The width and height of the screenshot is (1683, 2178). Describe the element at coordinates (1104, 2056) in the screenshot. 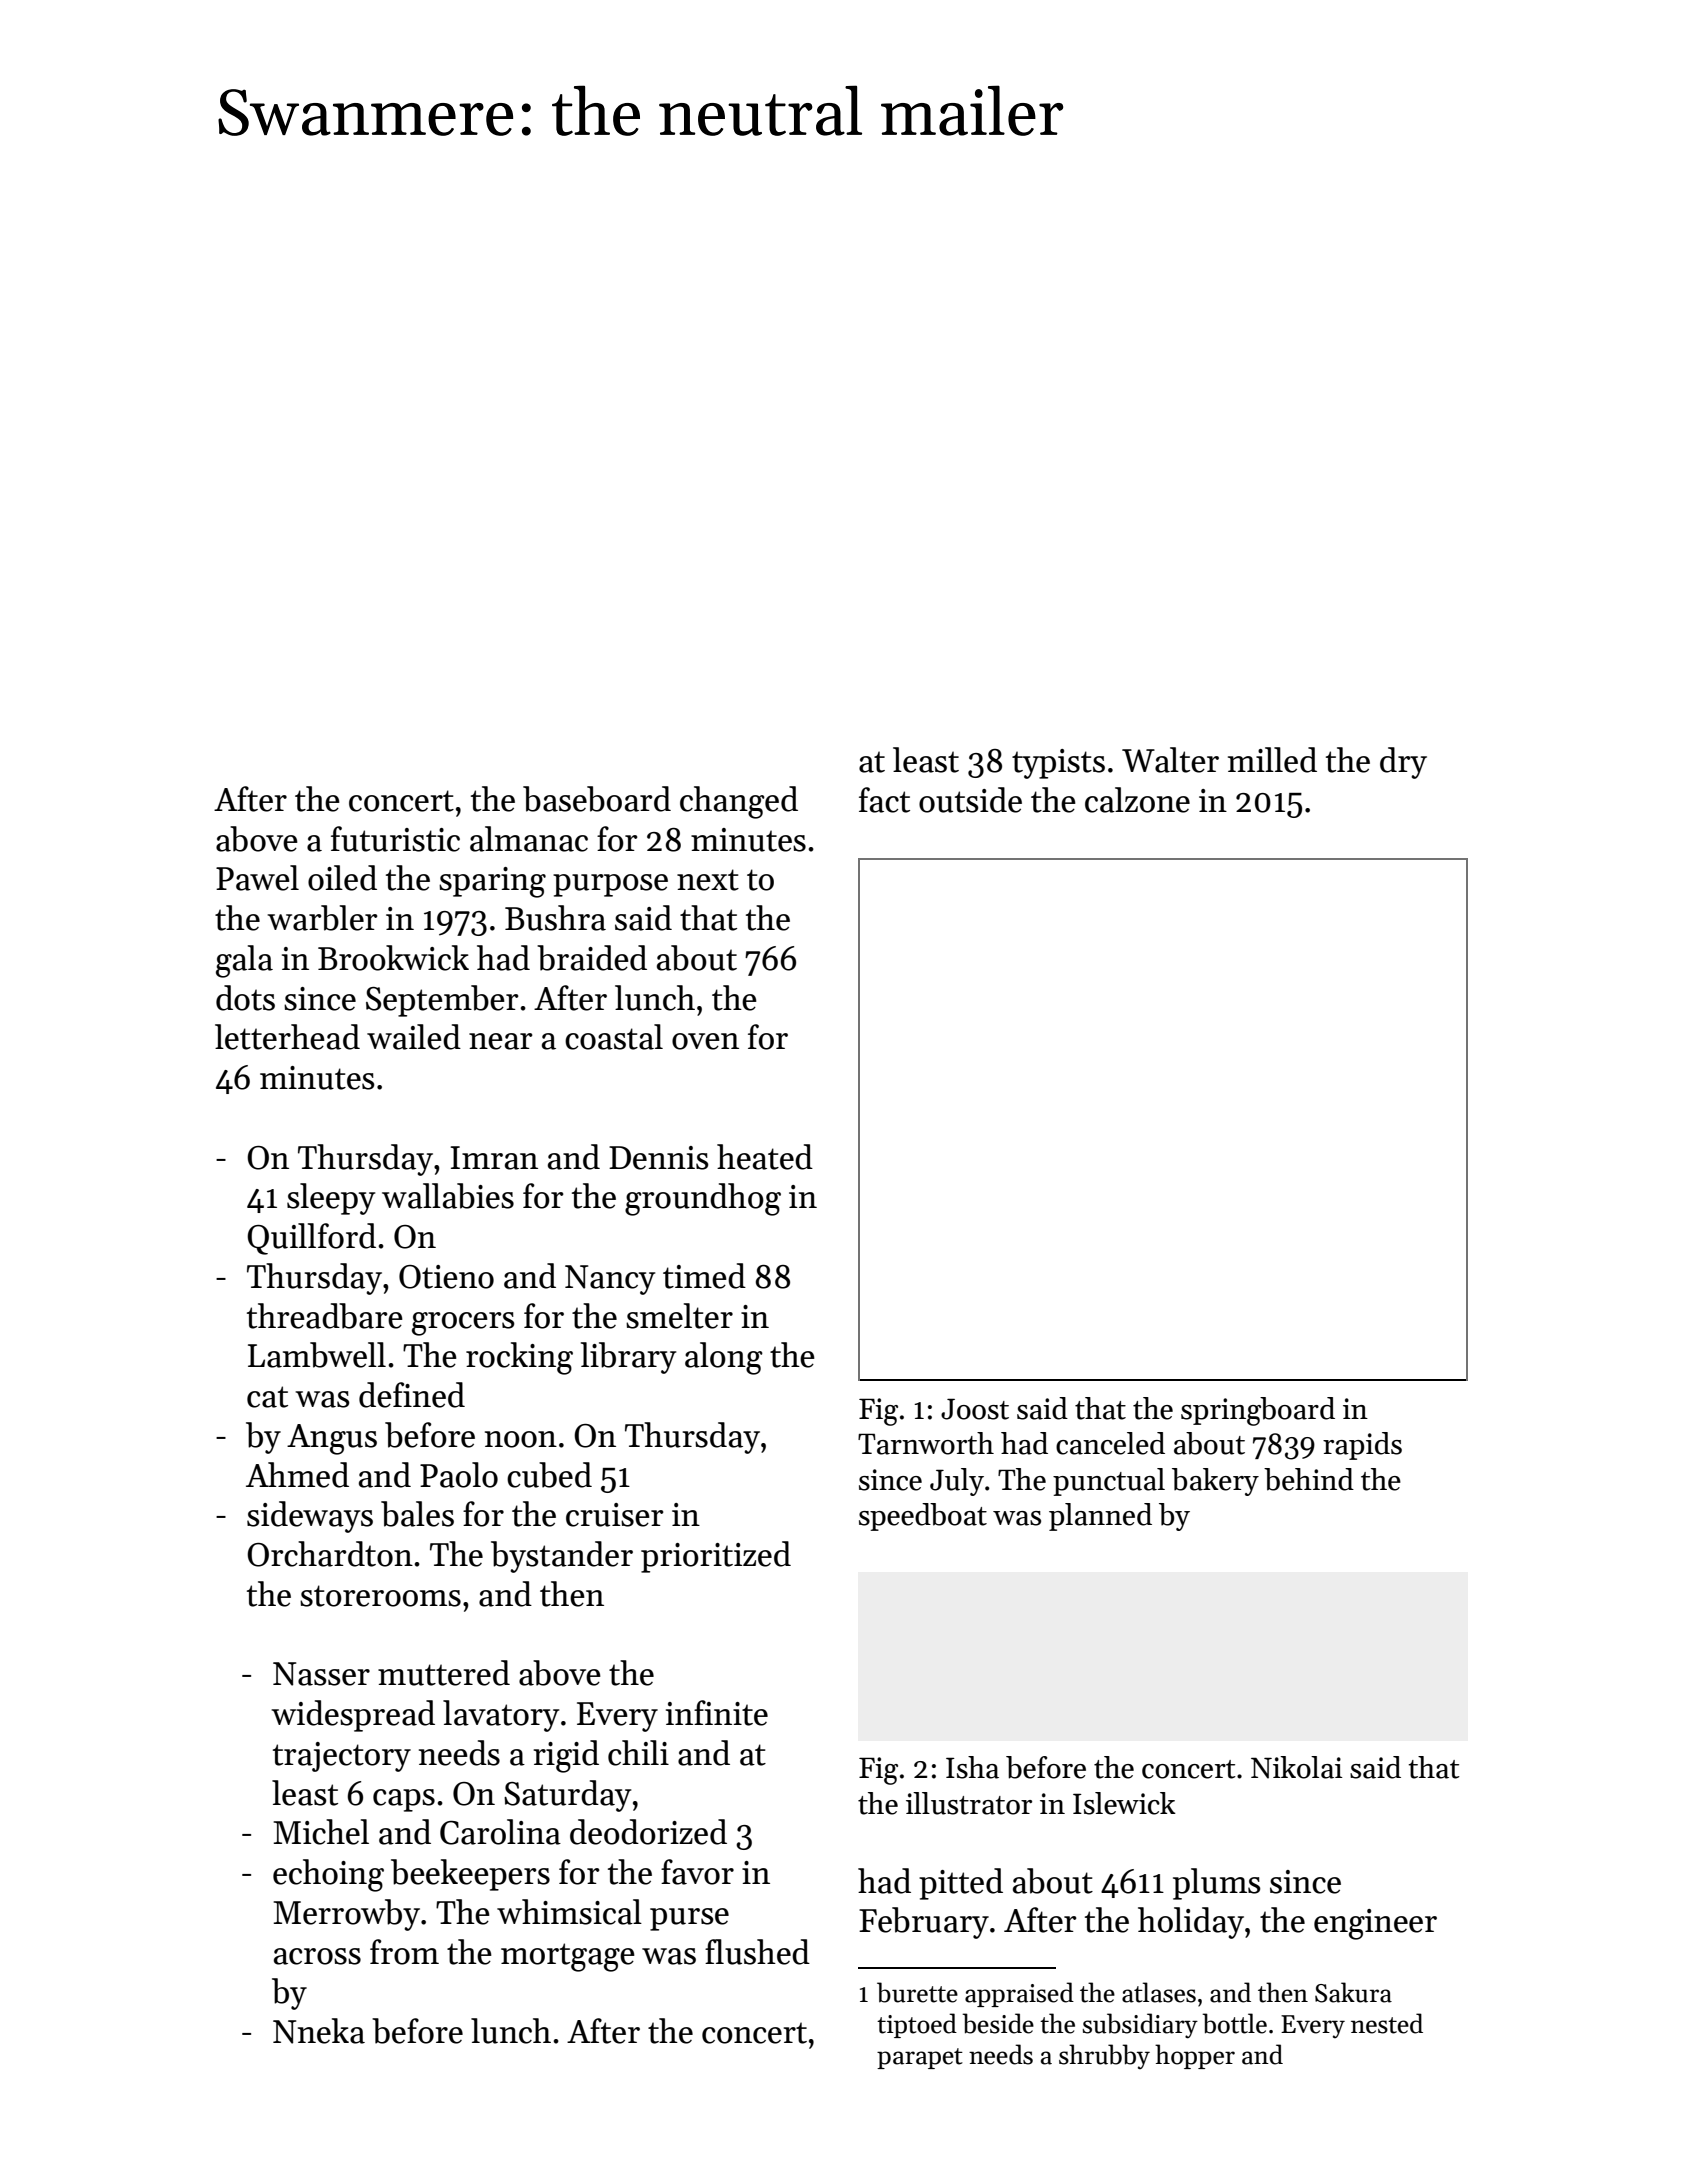

I see `shrubby` at that location.
